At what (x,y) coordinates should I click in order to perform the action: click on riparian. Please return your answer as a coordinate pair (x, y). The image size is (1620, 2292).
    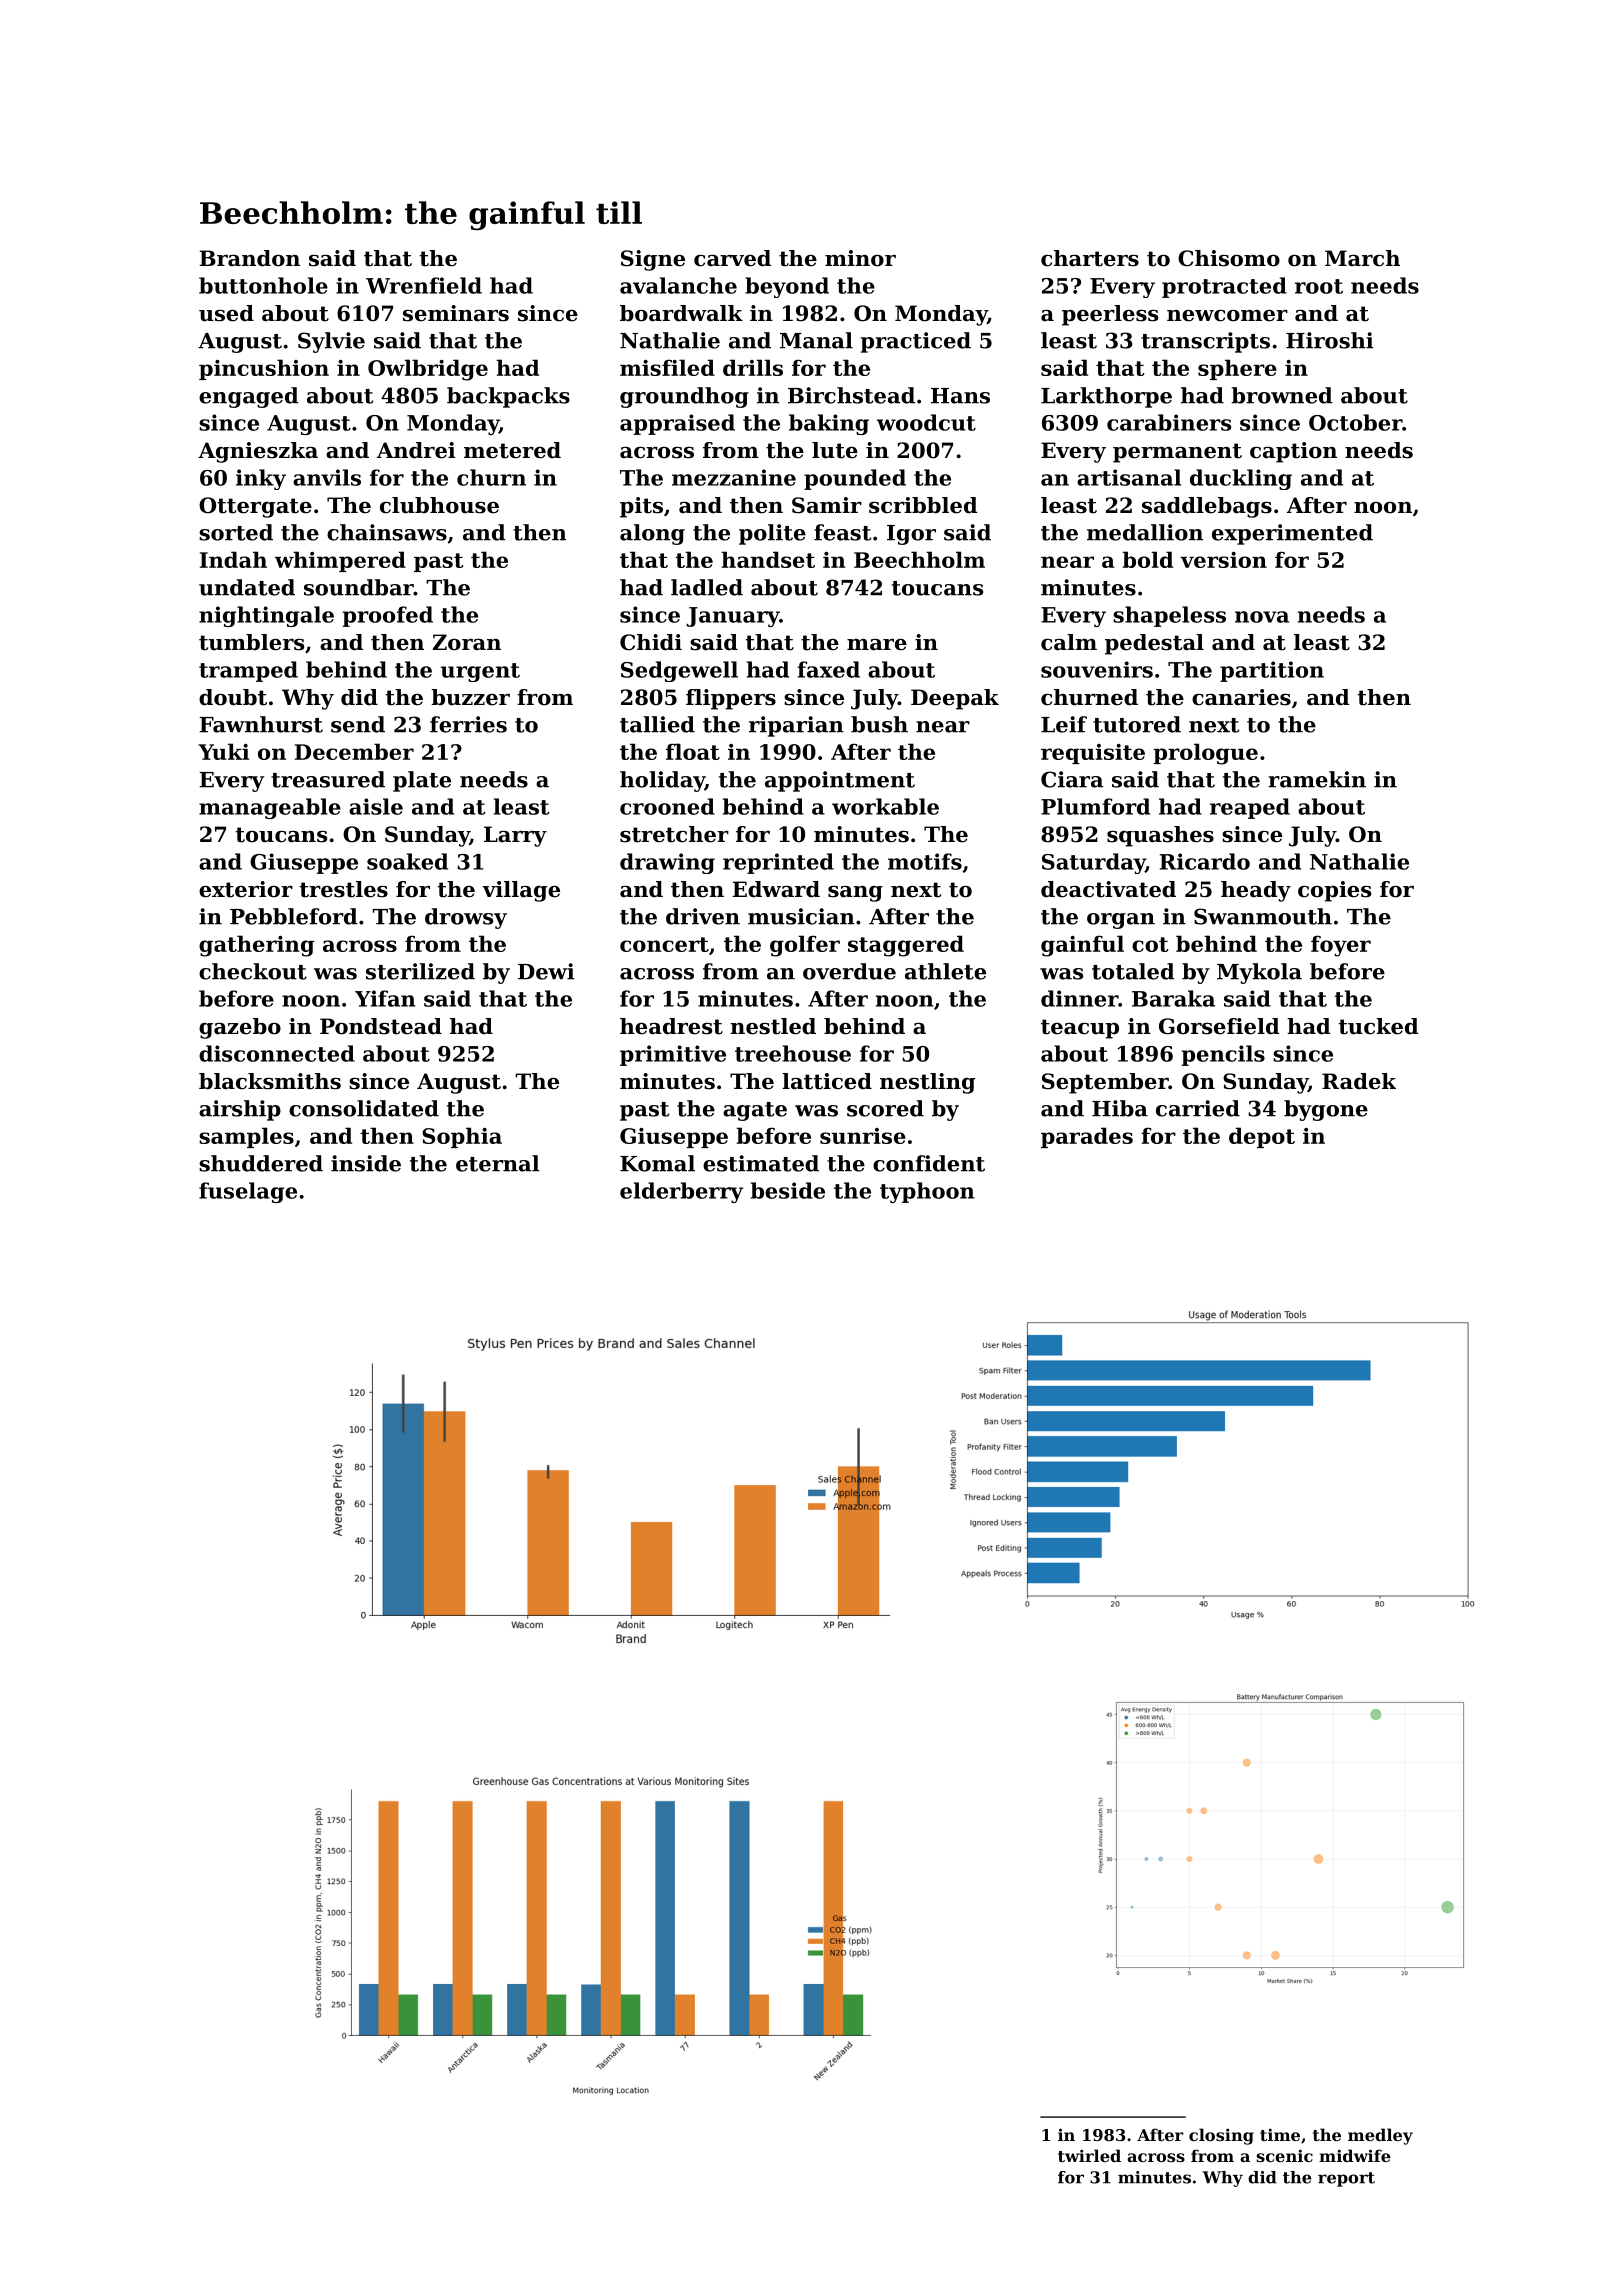
    Looking at the image, I should click on (796, 726).
